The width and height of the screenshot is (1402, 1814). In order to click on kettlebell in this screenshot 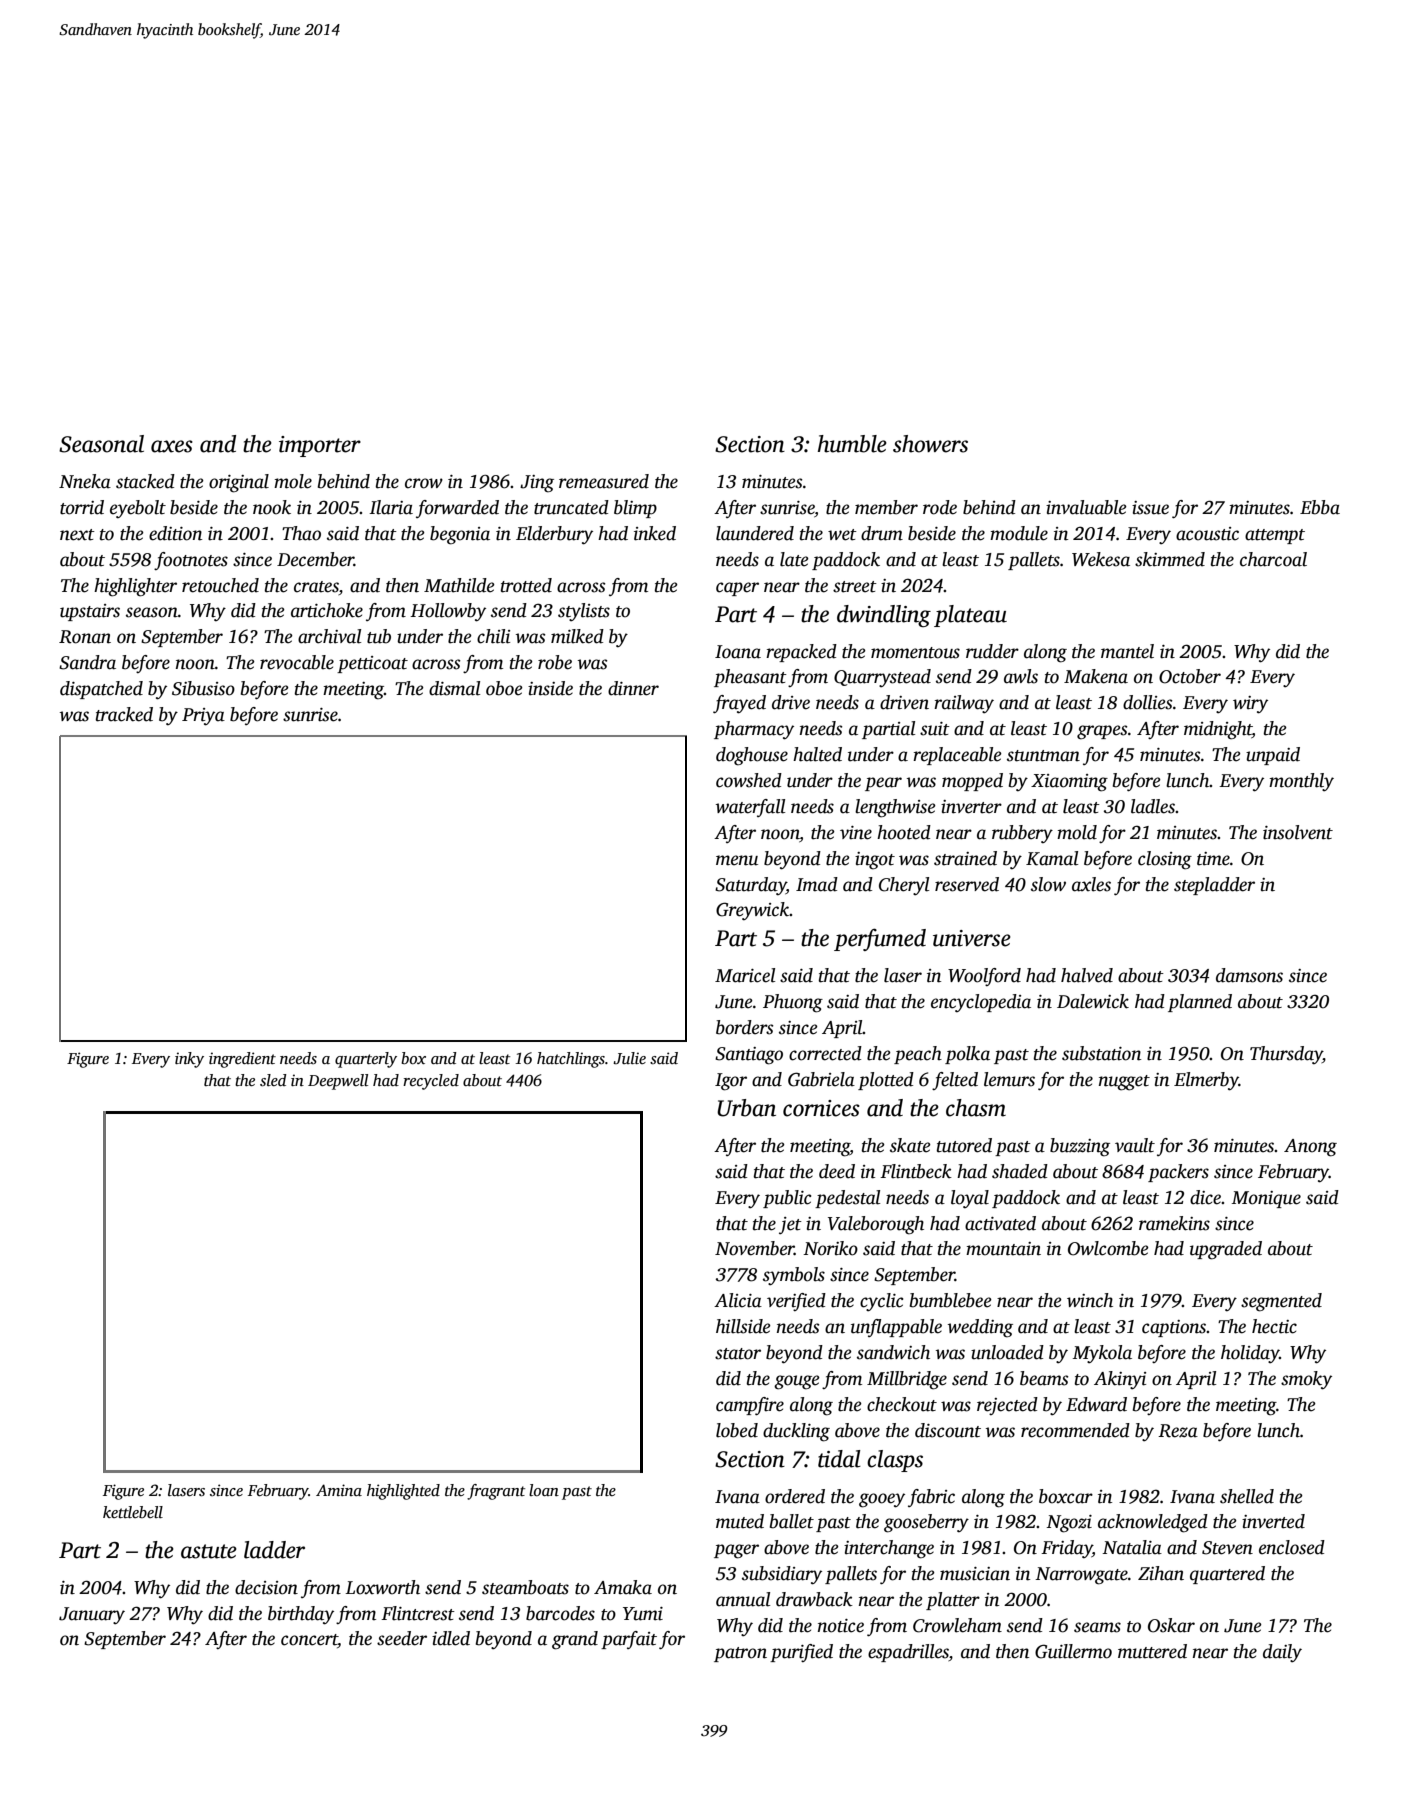, I will do `click(133, 1512)`.
